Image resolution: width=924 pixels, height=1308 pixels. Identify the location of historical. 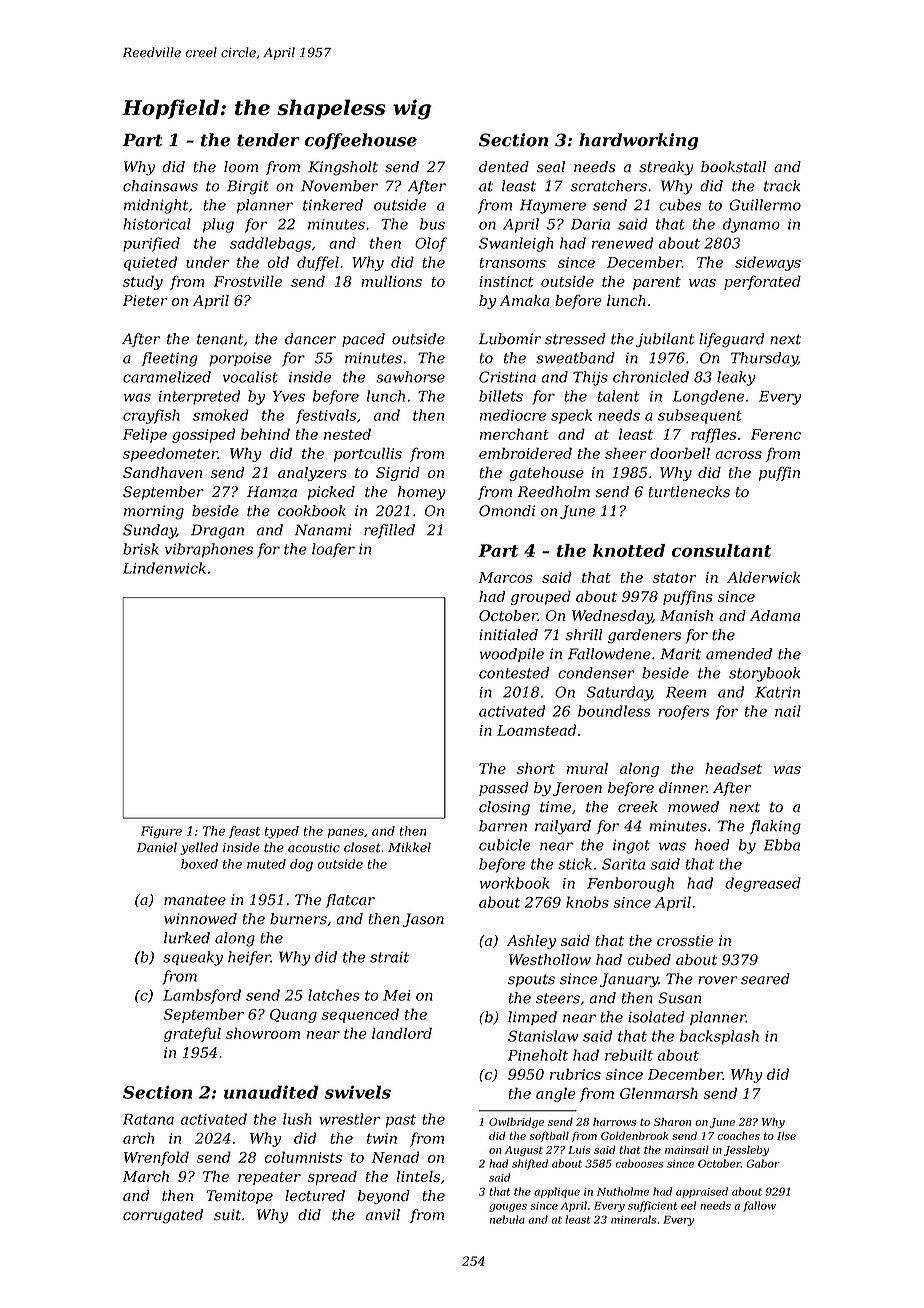
(157, 224).
